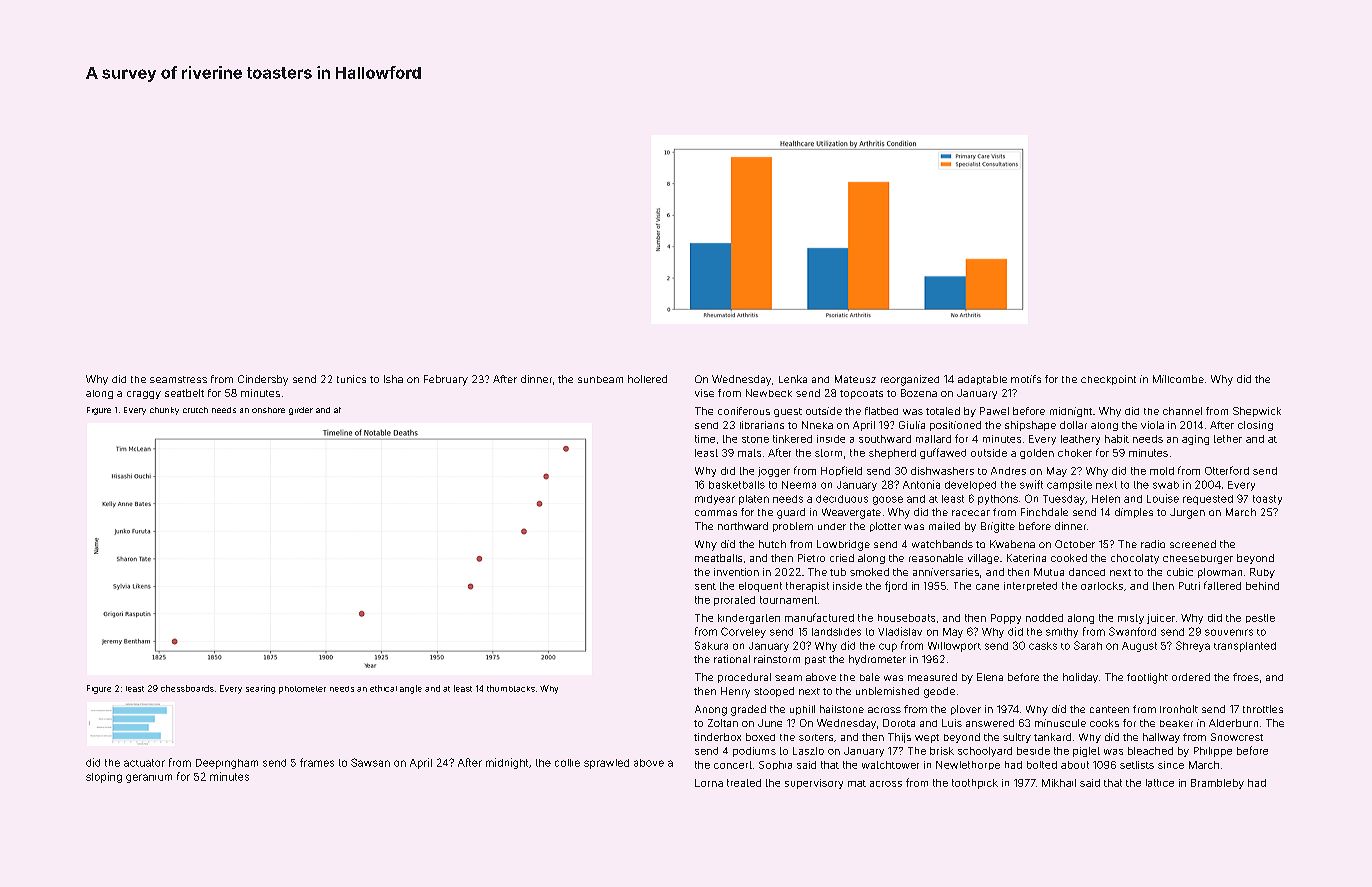 This page has height=887, width=1372. What do you see at coordinates (1217, 784) in the page?
I see `Brambleby` at bounding box center [1217, 784].
